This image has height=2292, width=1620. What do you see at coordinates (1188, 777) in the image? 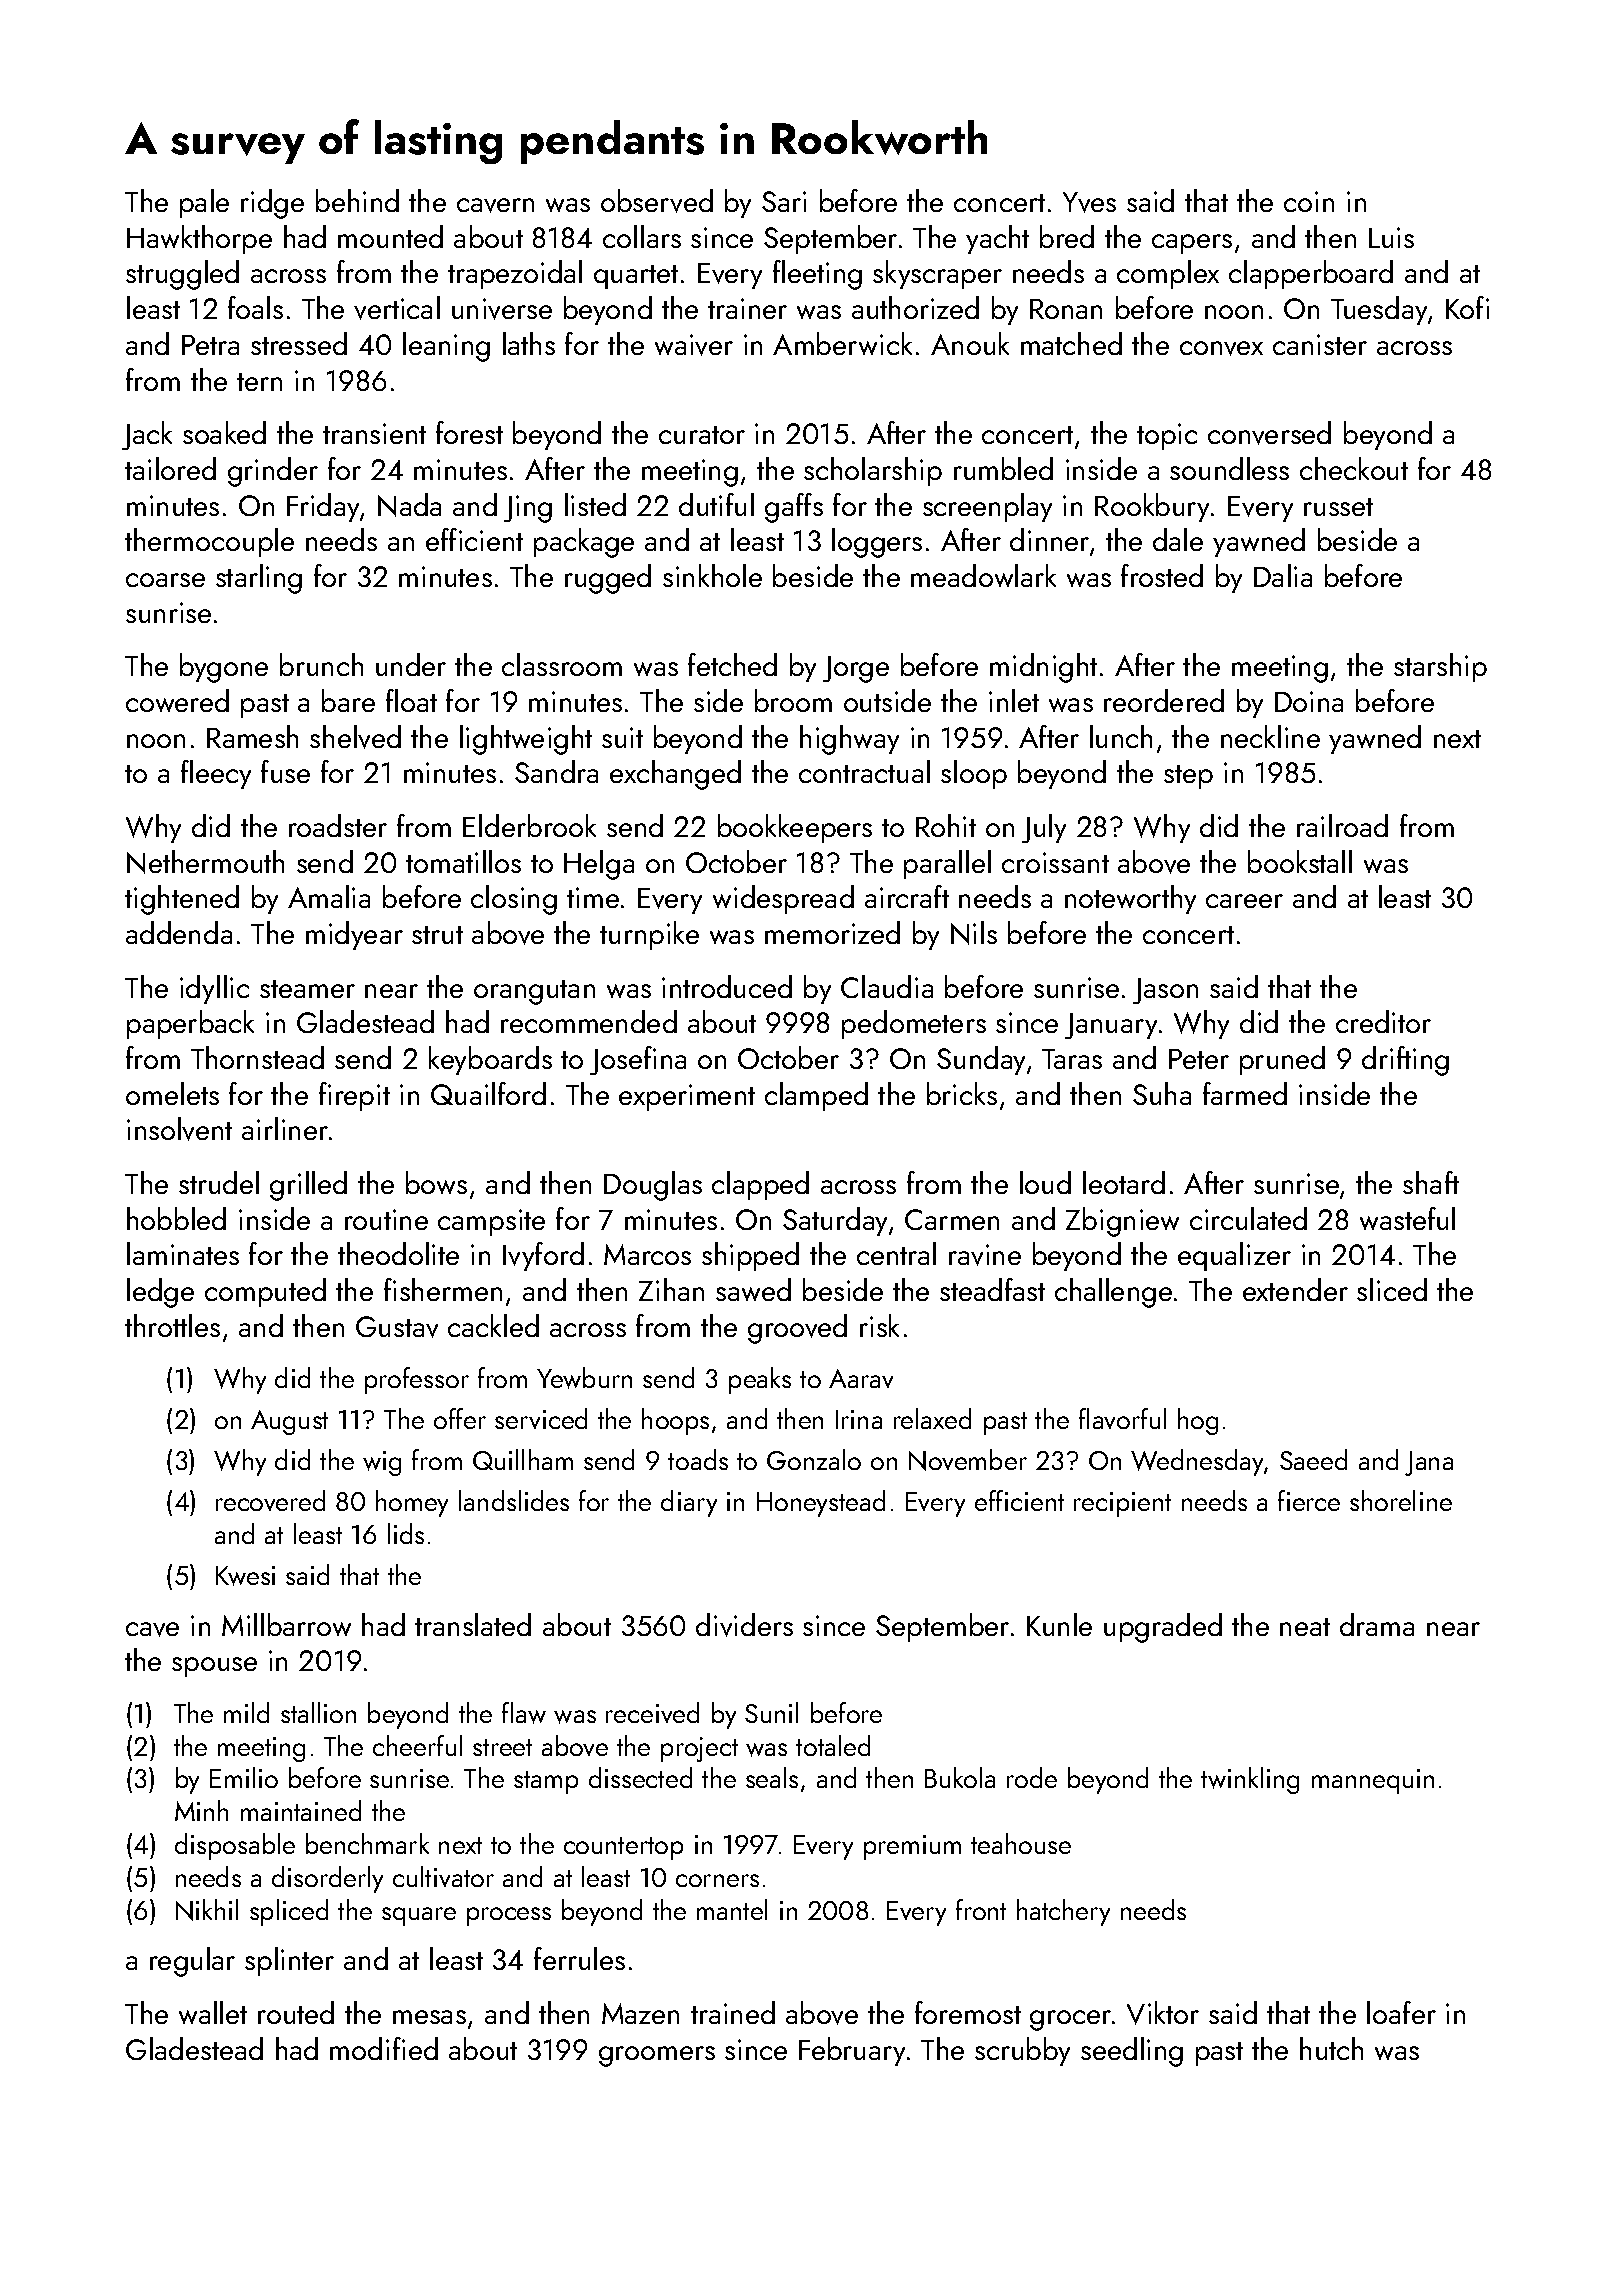
I see `step` at bounding box center [1188, 777].
